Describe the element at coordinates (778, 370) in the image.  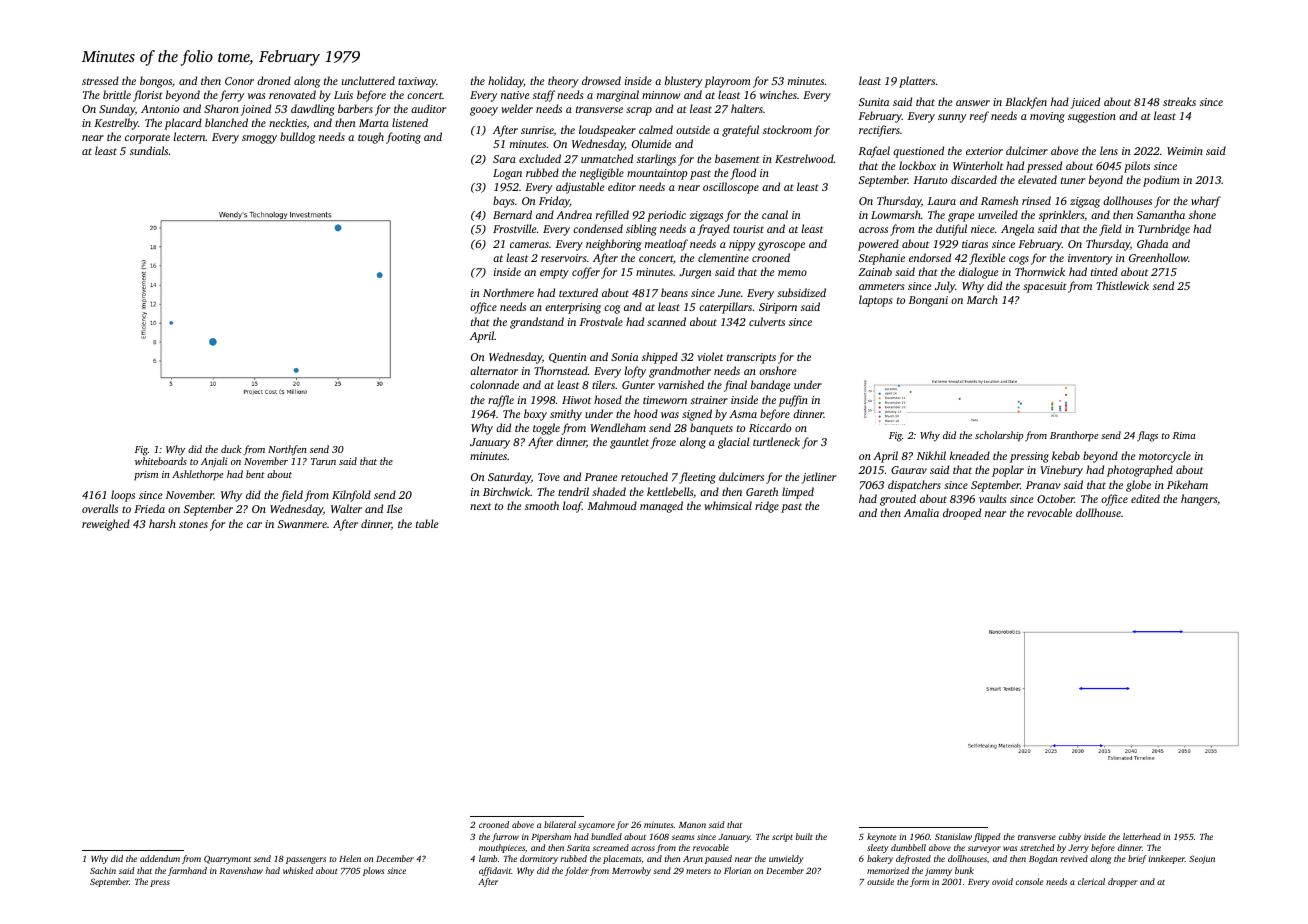
I see `onshore` at that location.
